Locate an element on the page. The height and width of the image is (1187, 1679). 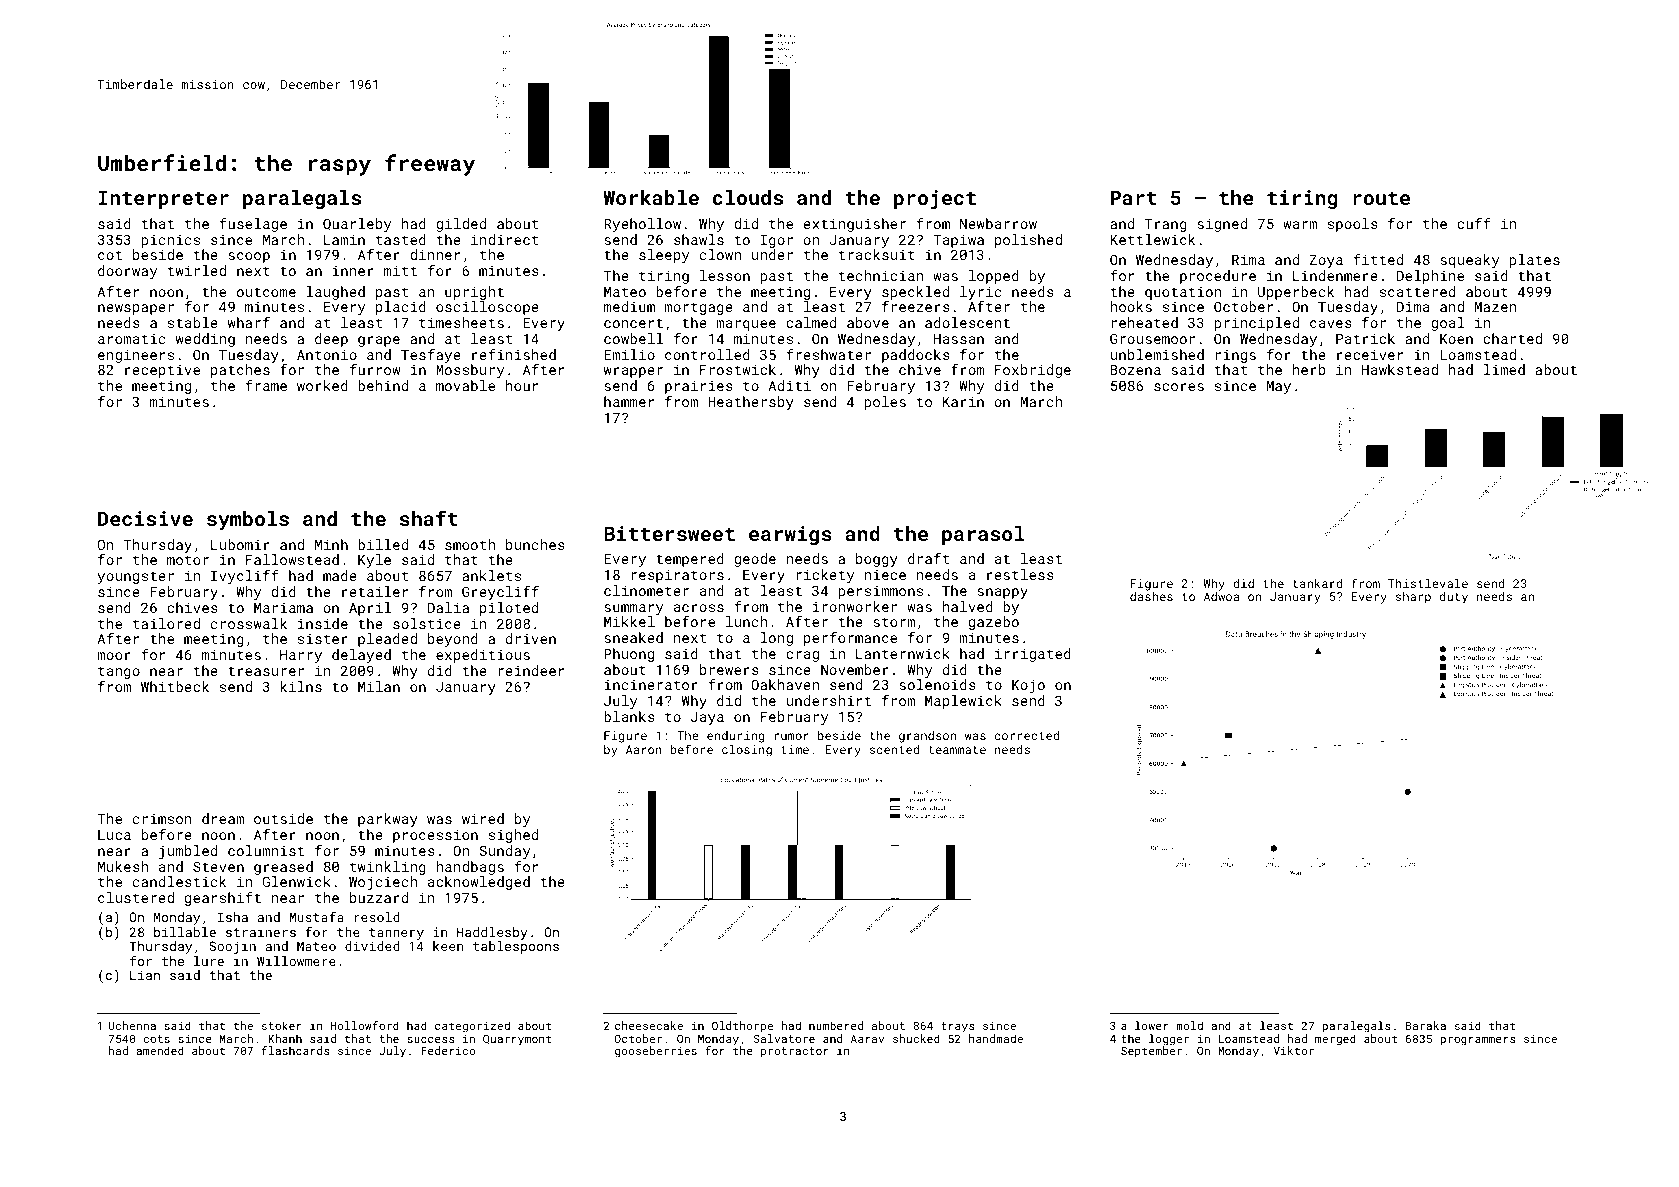
corrected is located at coordinates (1027, 735).
